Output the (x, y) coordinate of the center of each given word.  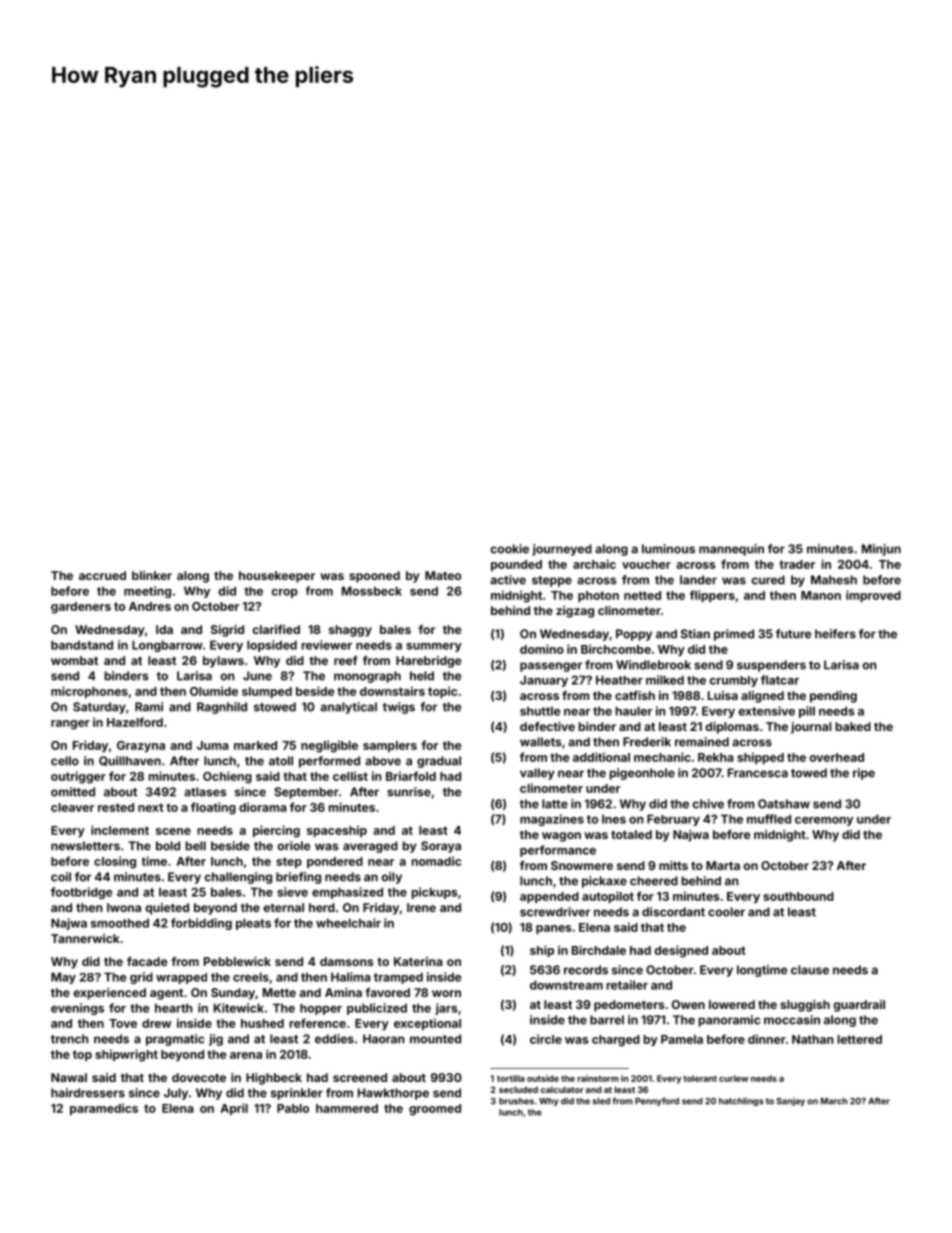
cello (65, 761)
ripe (864, 774)
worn (446, 993)
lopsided (272, 646)
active (508, 580)
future (793, 634)
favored (387, 992)
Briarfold (411, 776)
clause (810, 970)
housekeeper (277, 577)
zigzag (575, 612)
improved (873, 596)
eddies (334, 1039)
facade (147, 961)
